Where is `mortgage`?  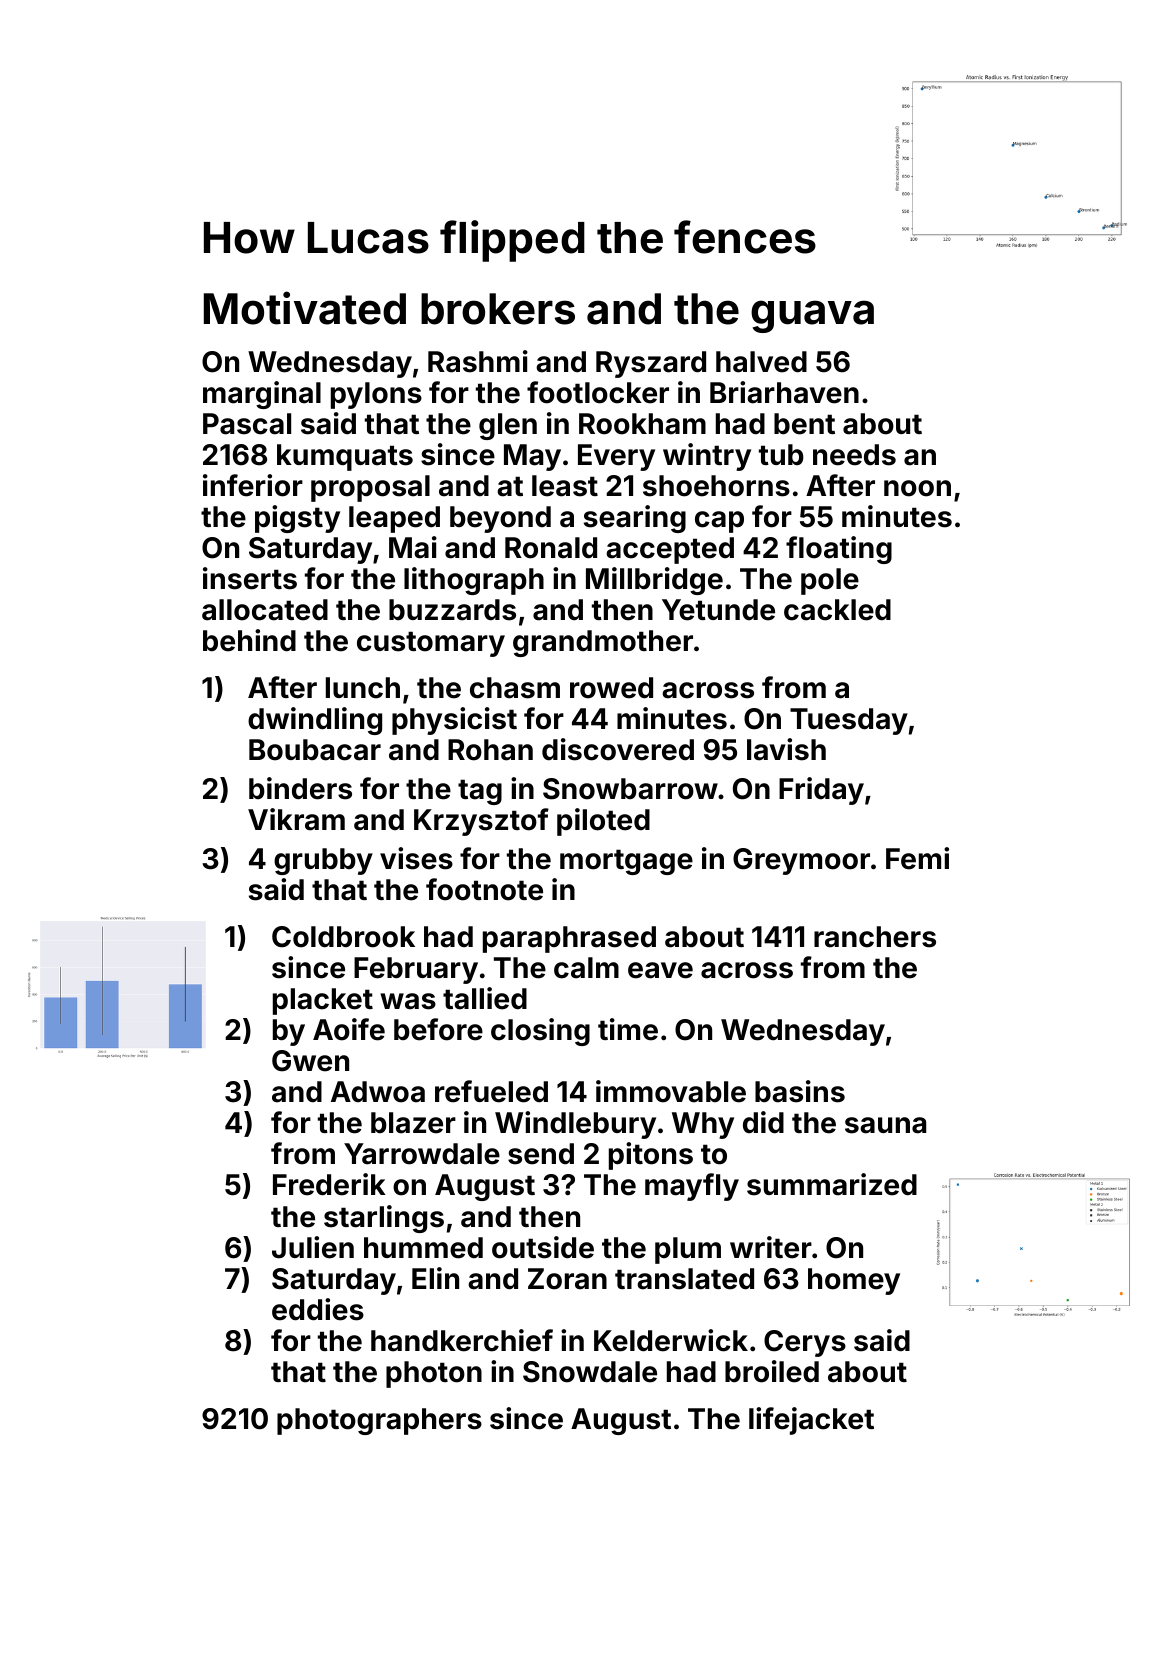
mortgage is located at coordinates (626, 862).
